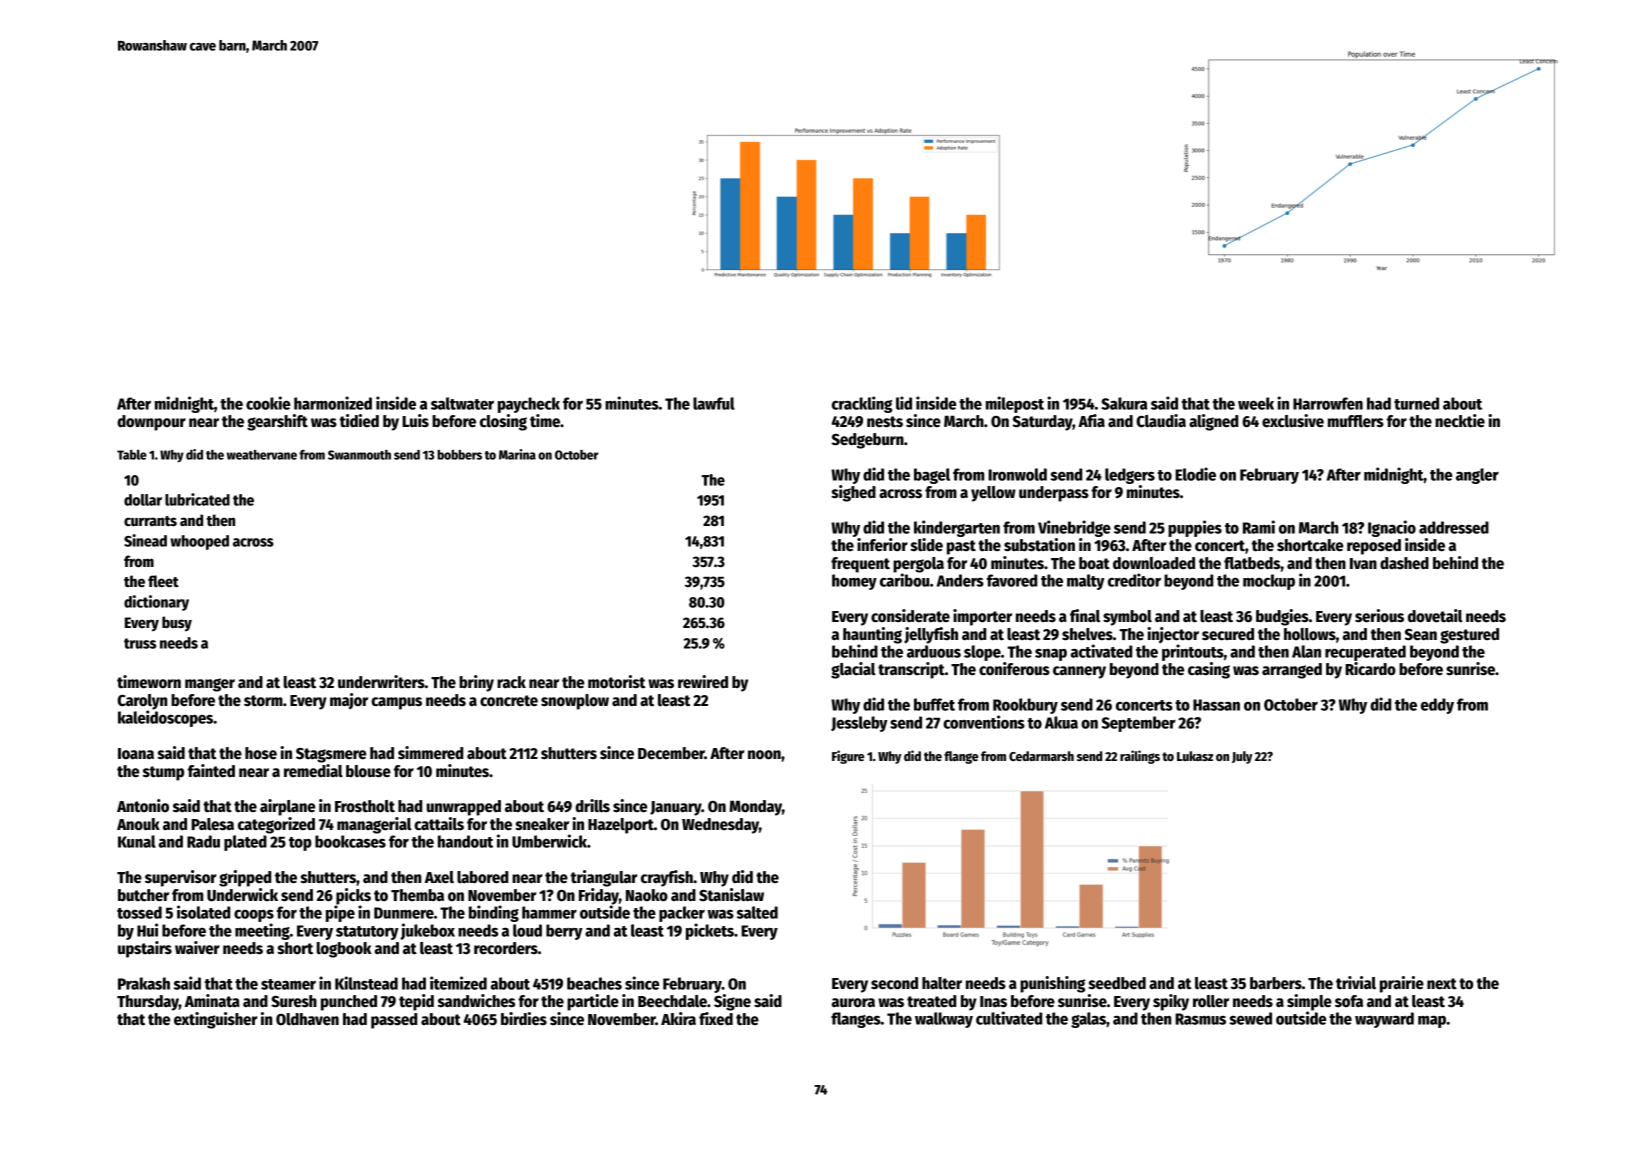 This screenshot has width=1629, height=1152. I want to click on Anders, so click(960, 580).
